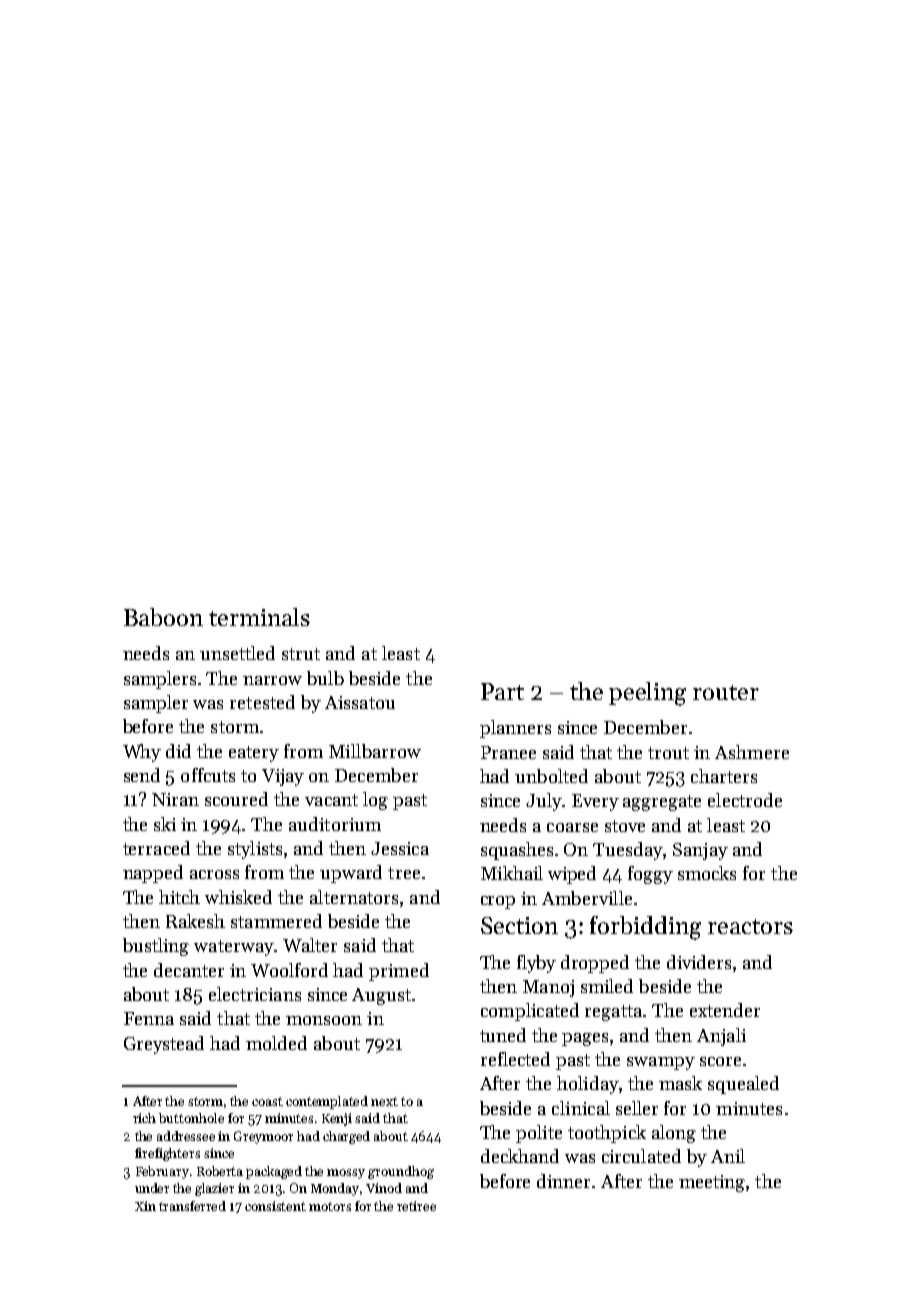 The image size is (924, 1311). I want to click on extender, so click(725, 1010).
